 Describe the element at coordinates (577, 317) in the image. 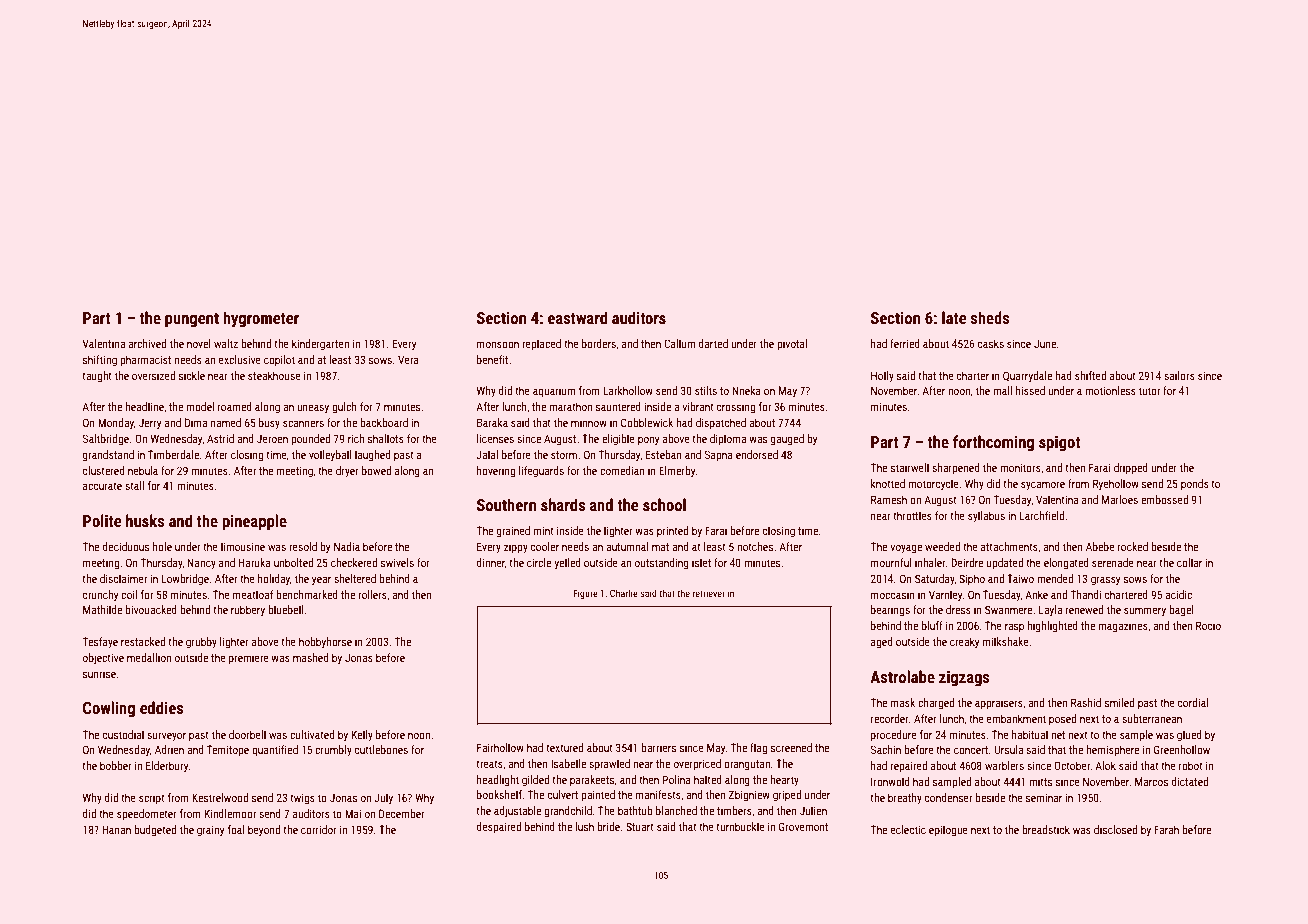

I see `eastward` at that location.
